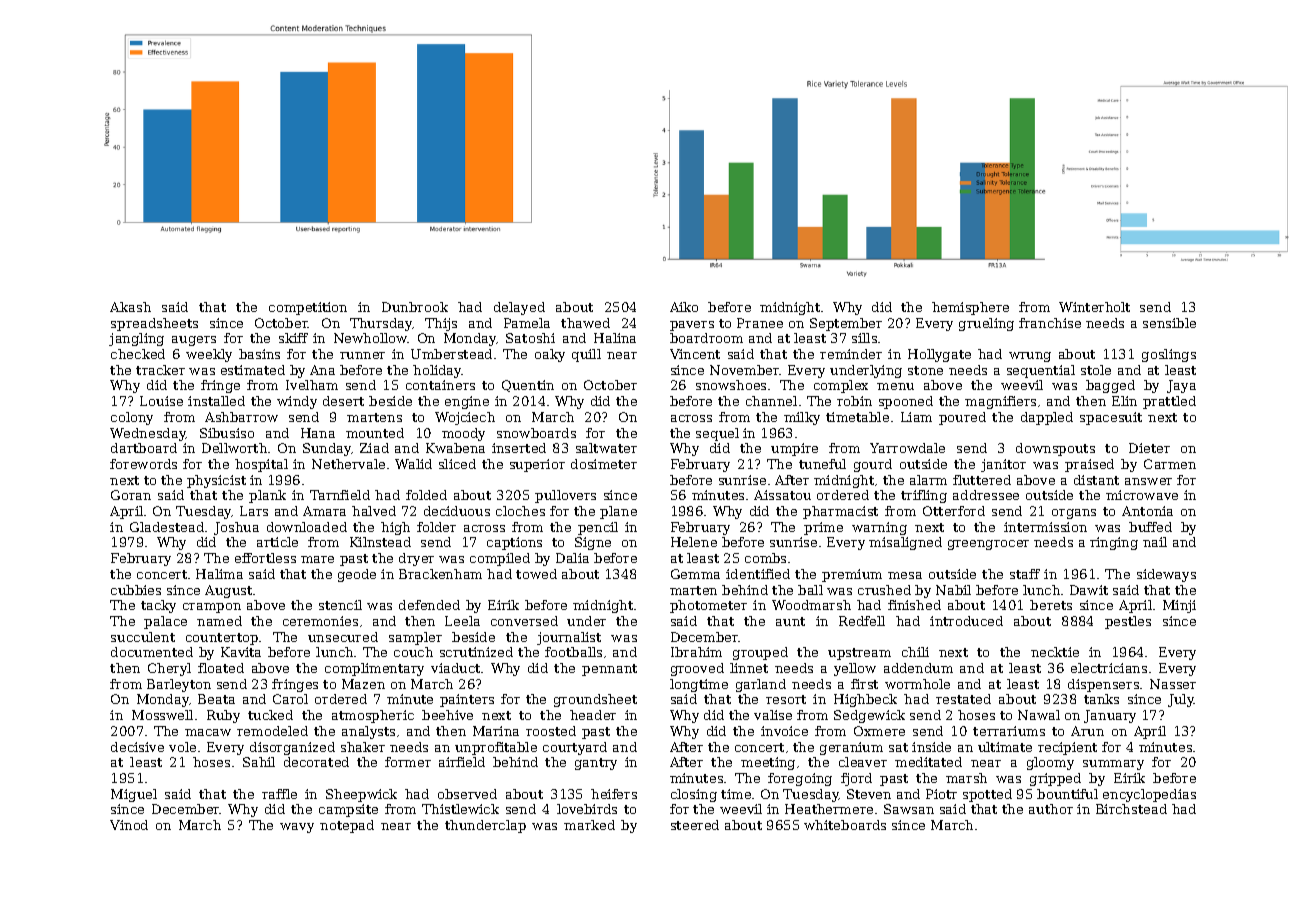 The height and width of the image is (924, 1308). What do you see at coordinates (519, 308) in the image?
I see `delayed` at bounding box center [519, 308].
